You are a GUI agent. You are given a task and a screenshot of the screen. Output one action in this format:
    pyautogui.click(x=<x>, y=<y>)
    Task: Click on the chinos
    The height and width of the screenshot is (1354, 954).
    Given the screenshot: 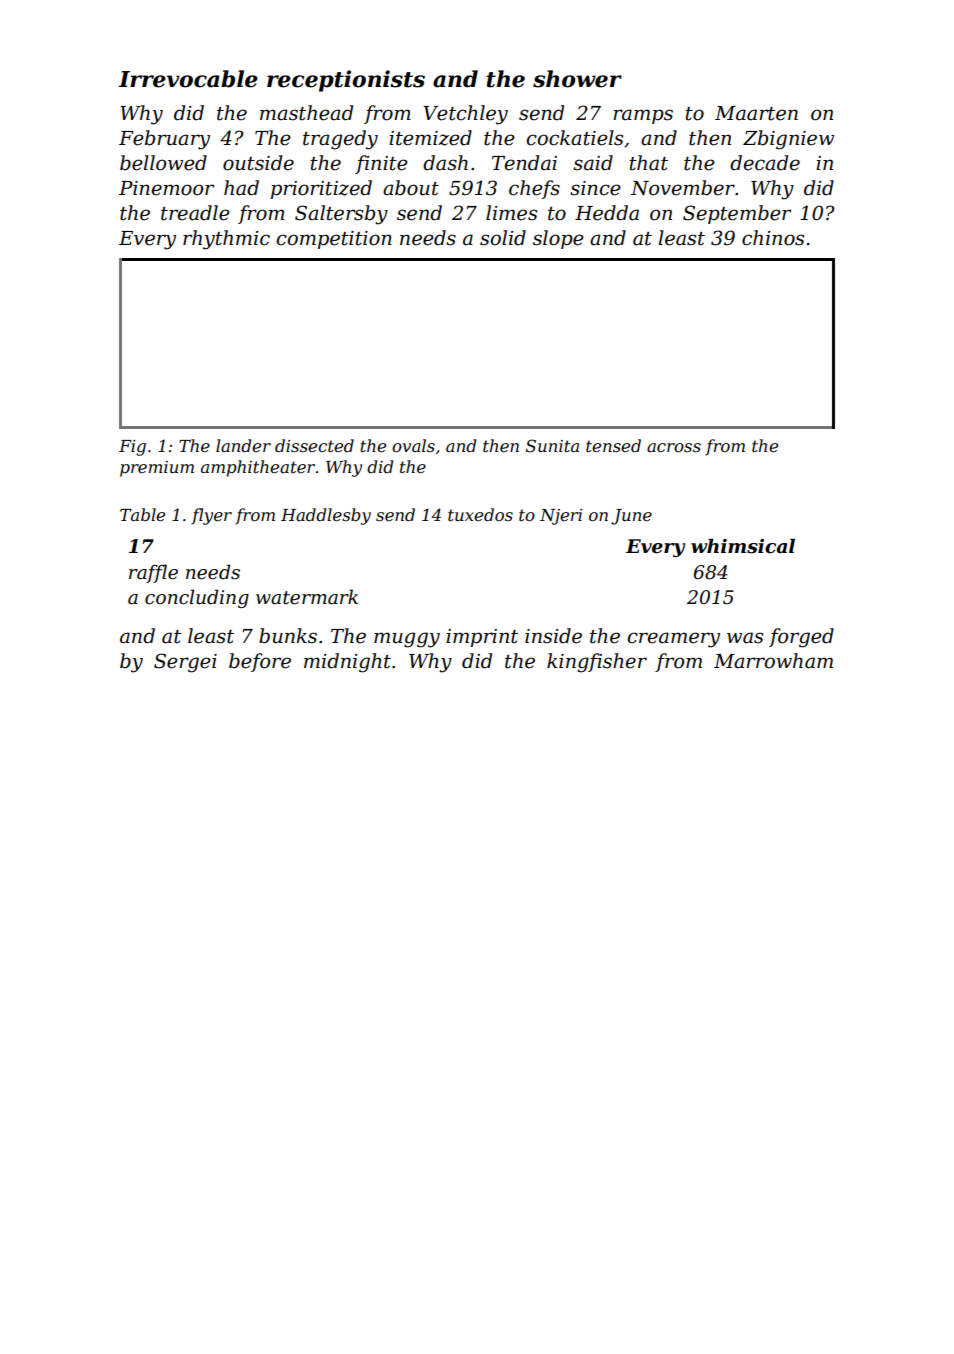 What is the action you would take?
    pyautogui.click(x=773, y=238)
